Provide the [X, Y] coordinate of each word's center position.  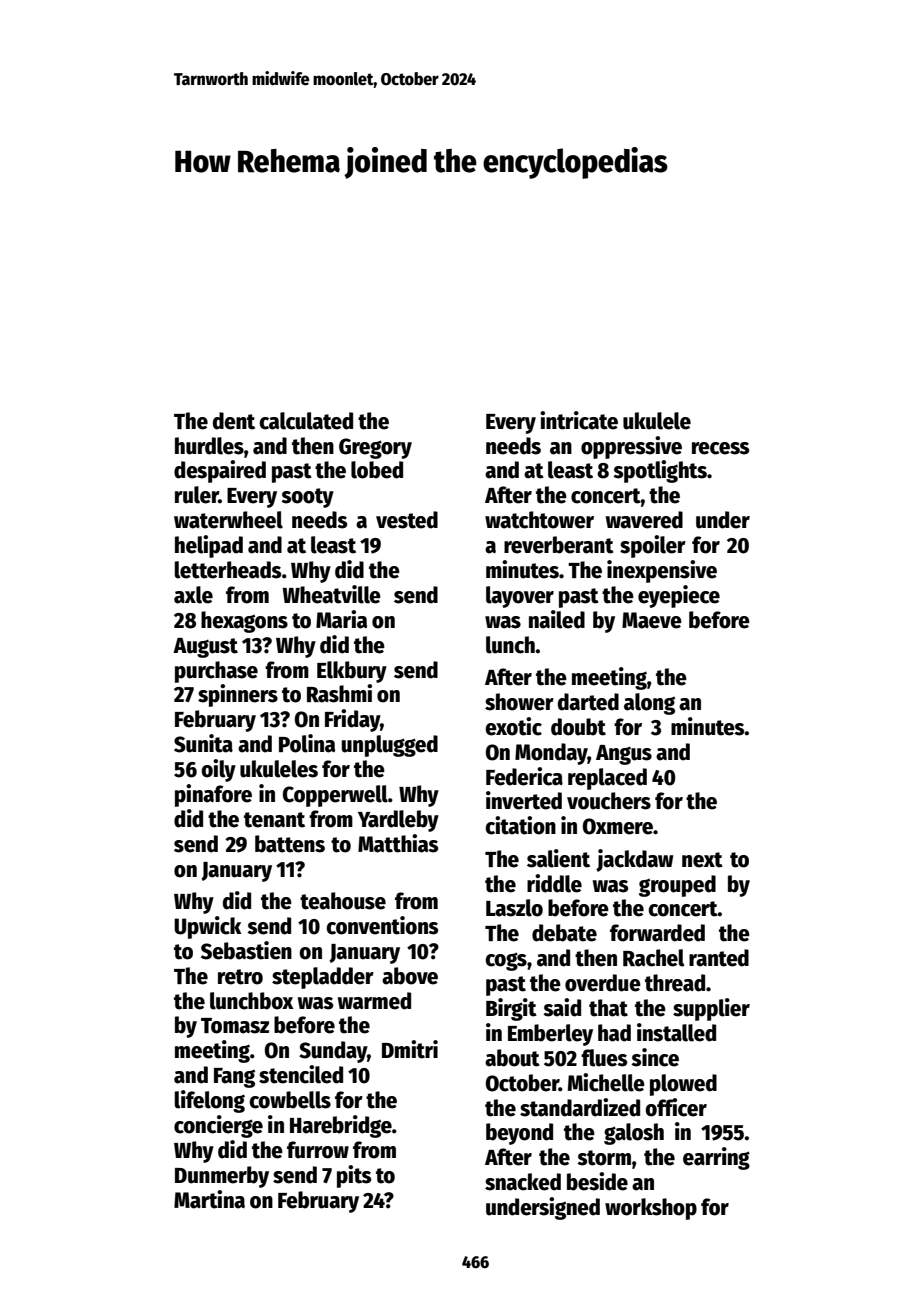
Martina [209, 1199]
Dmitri [410, 1049]
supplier [711, 1009]
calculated [306, 421]
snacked [523, 1182]
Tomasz [235, 1026]
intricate [579, 420]
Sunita [203, 743]
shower [519, 702]
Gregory [375, 448]
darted [588, 702]
